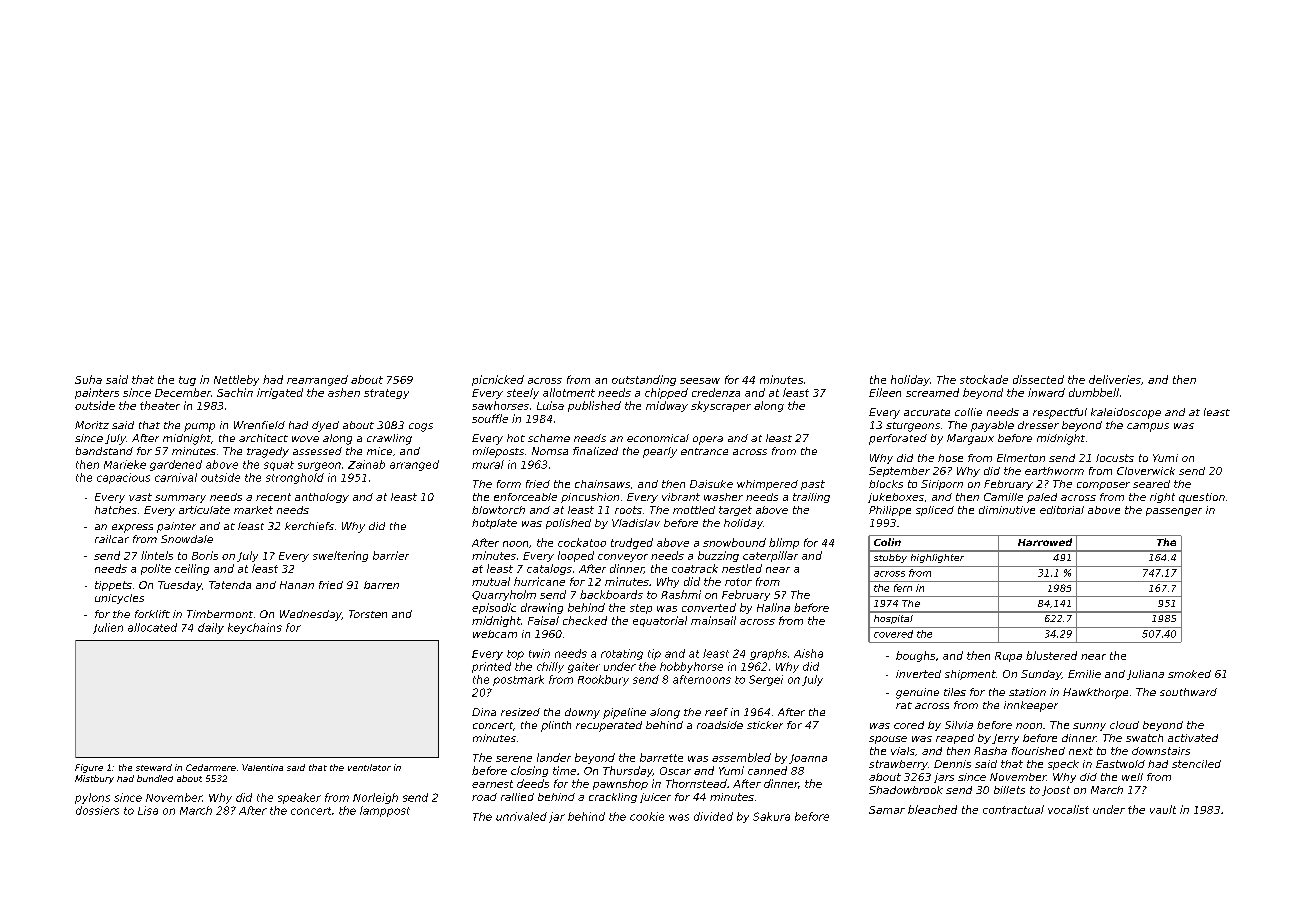 The width and height of the screenshot is (1308, 924). Describe the element at coordinates (1115, 379) in the screenshot. I see `deliveries` at that location.
